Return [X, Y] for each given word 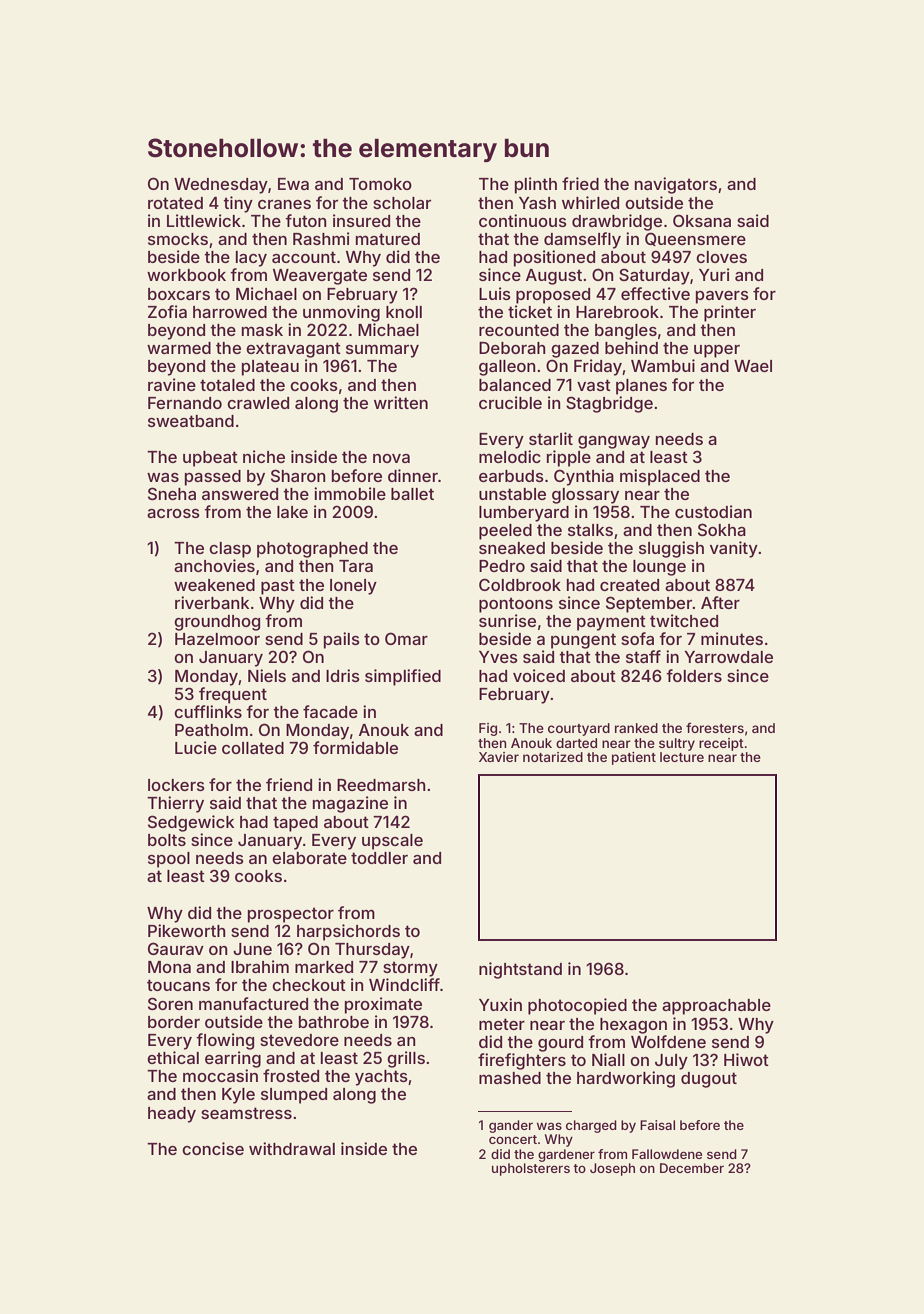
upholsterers [531, 1169]
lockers [176, 785]
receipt [721, 744]
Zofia [167, 311]
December [692, 1168]
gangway [614, 442]
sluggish [671, 549]
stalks [590, 530]
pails [342, 640]
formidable [355, 747]
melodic [510, 456]
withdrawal [292, 1148]
